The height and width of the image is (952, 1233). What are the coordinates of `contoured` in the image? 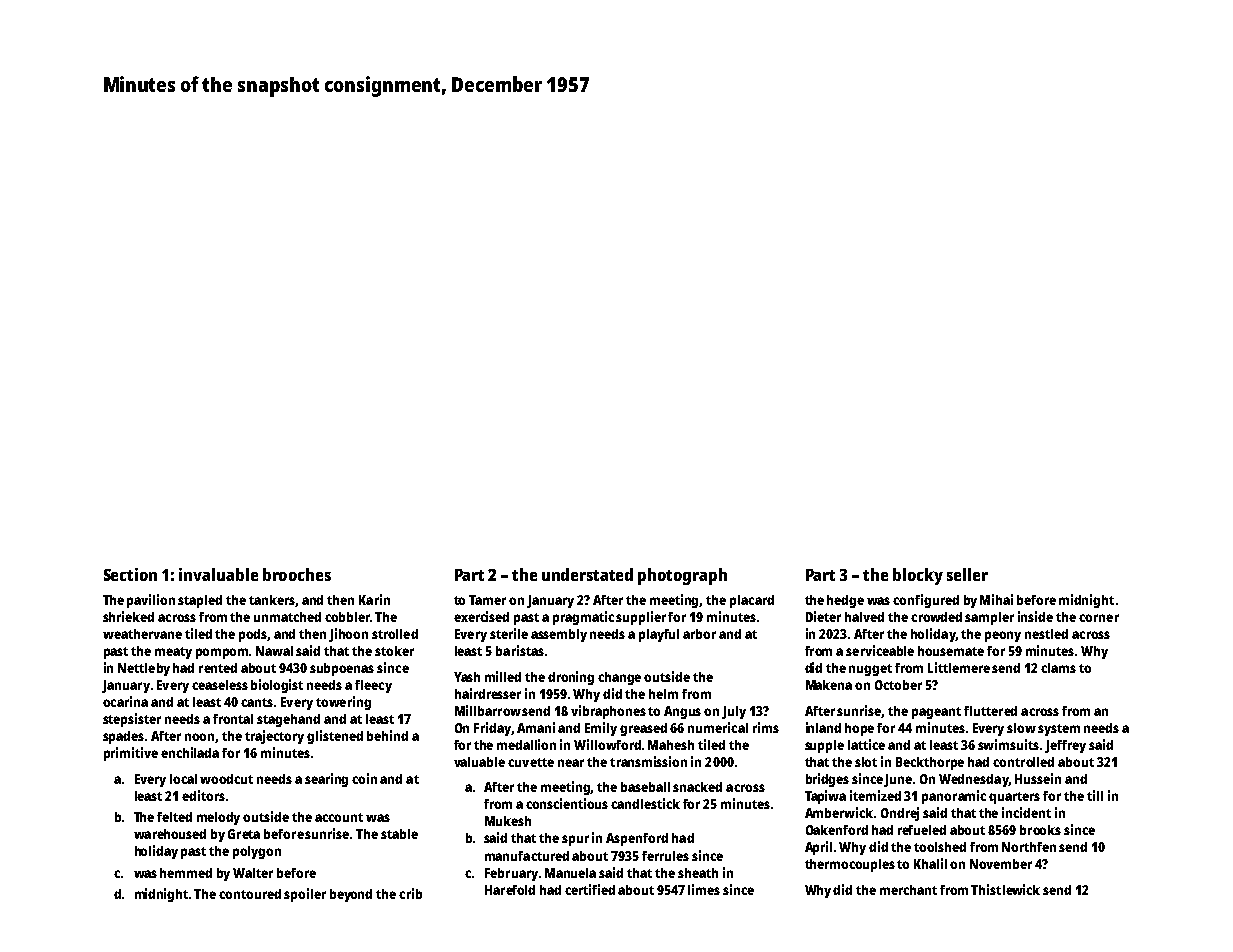 It's located at (250, 894).
